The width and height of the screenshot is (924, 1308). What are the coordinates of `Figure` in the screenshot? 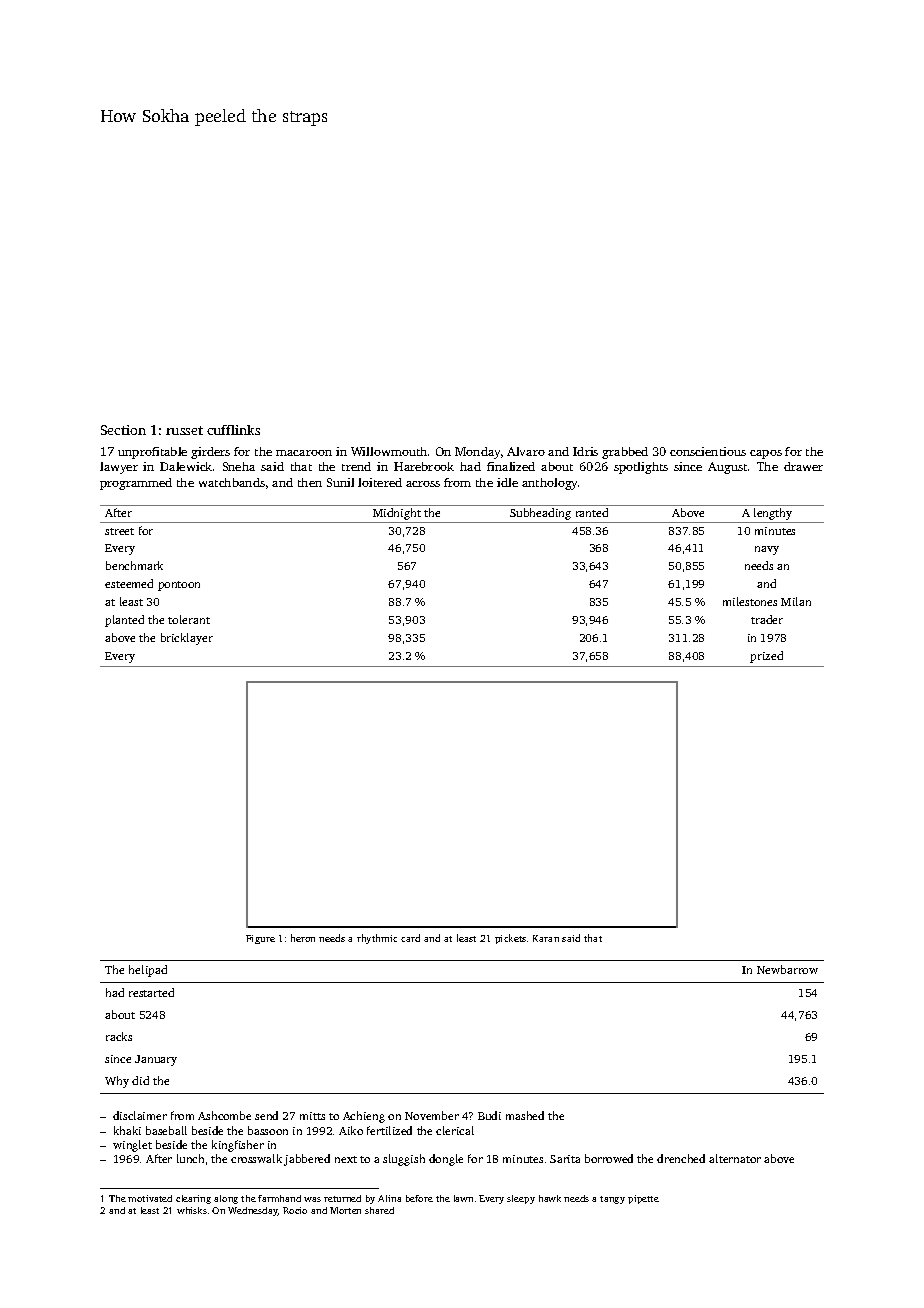 It's located at (260, 939).
